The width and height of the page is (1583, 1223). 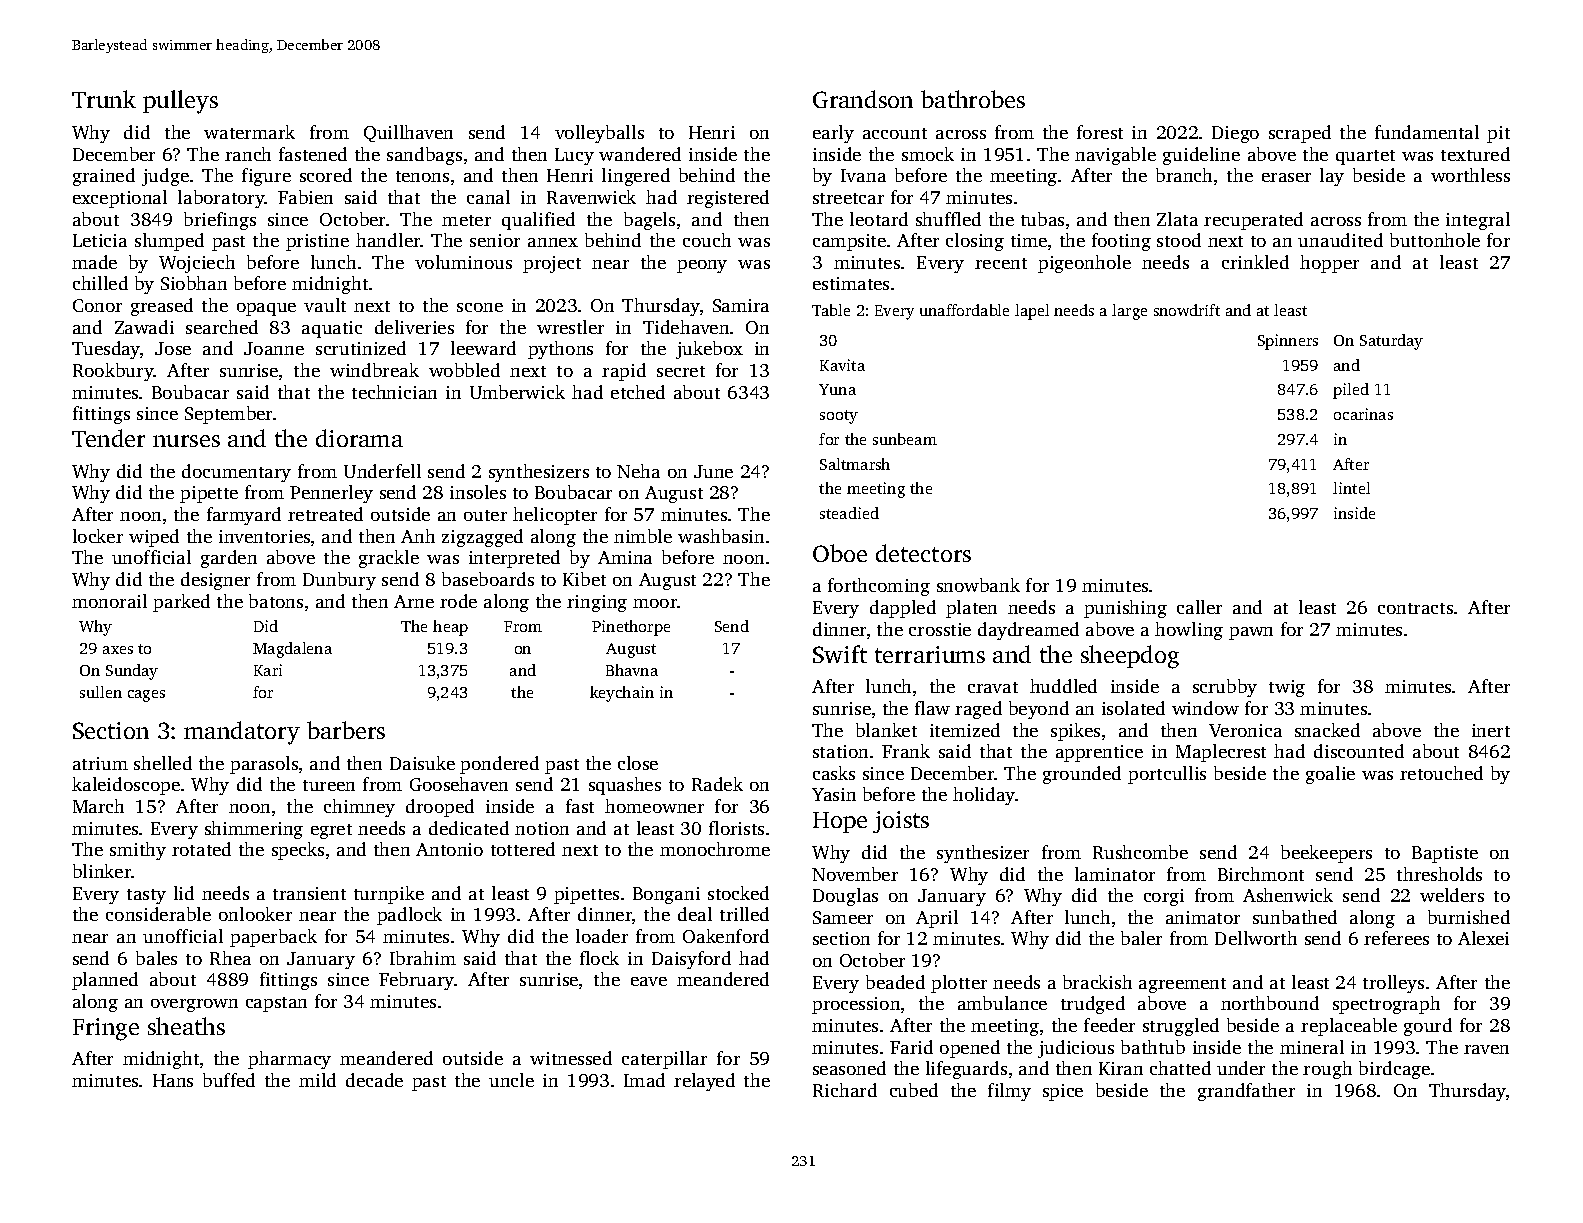 I want to click on shuffled, so click(x=948, y=219).
